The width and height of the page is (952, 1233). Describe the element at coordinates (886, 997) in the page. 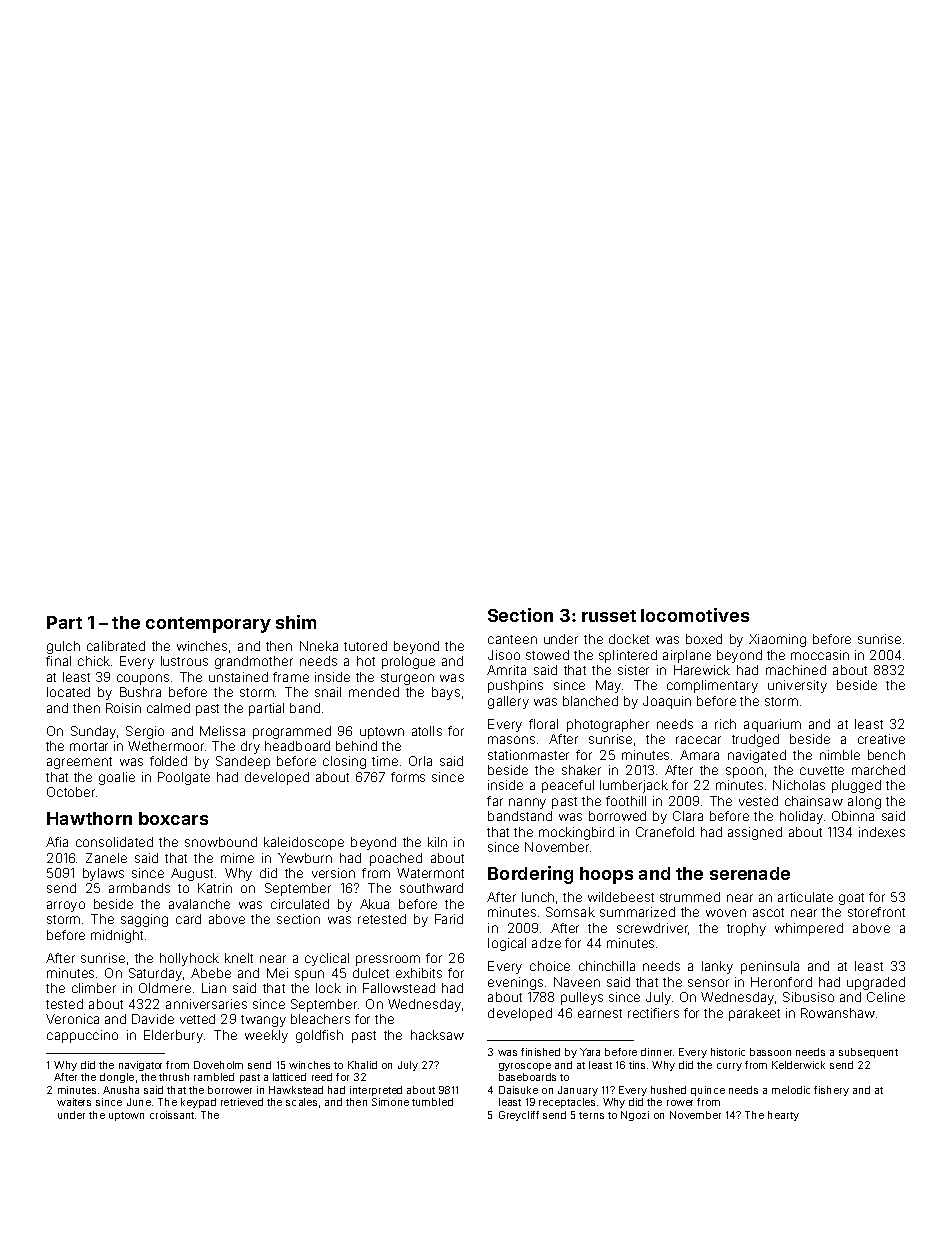

I see `Celine` at that location.
